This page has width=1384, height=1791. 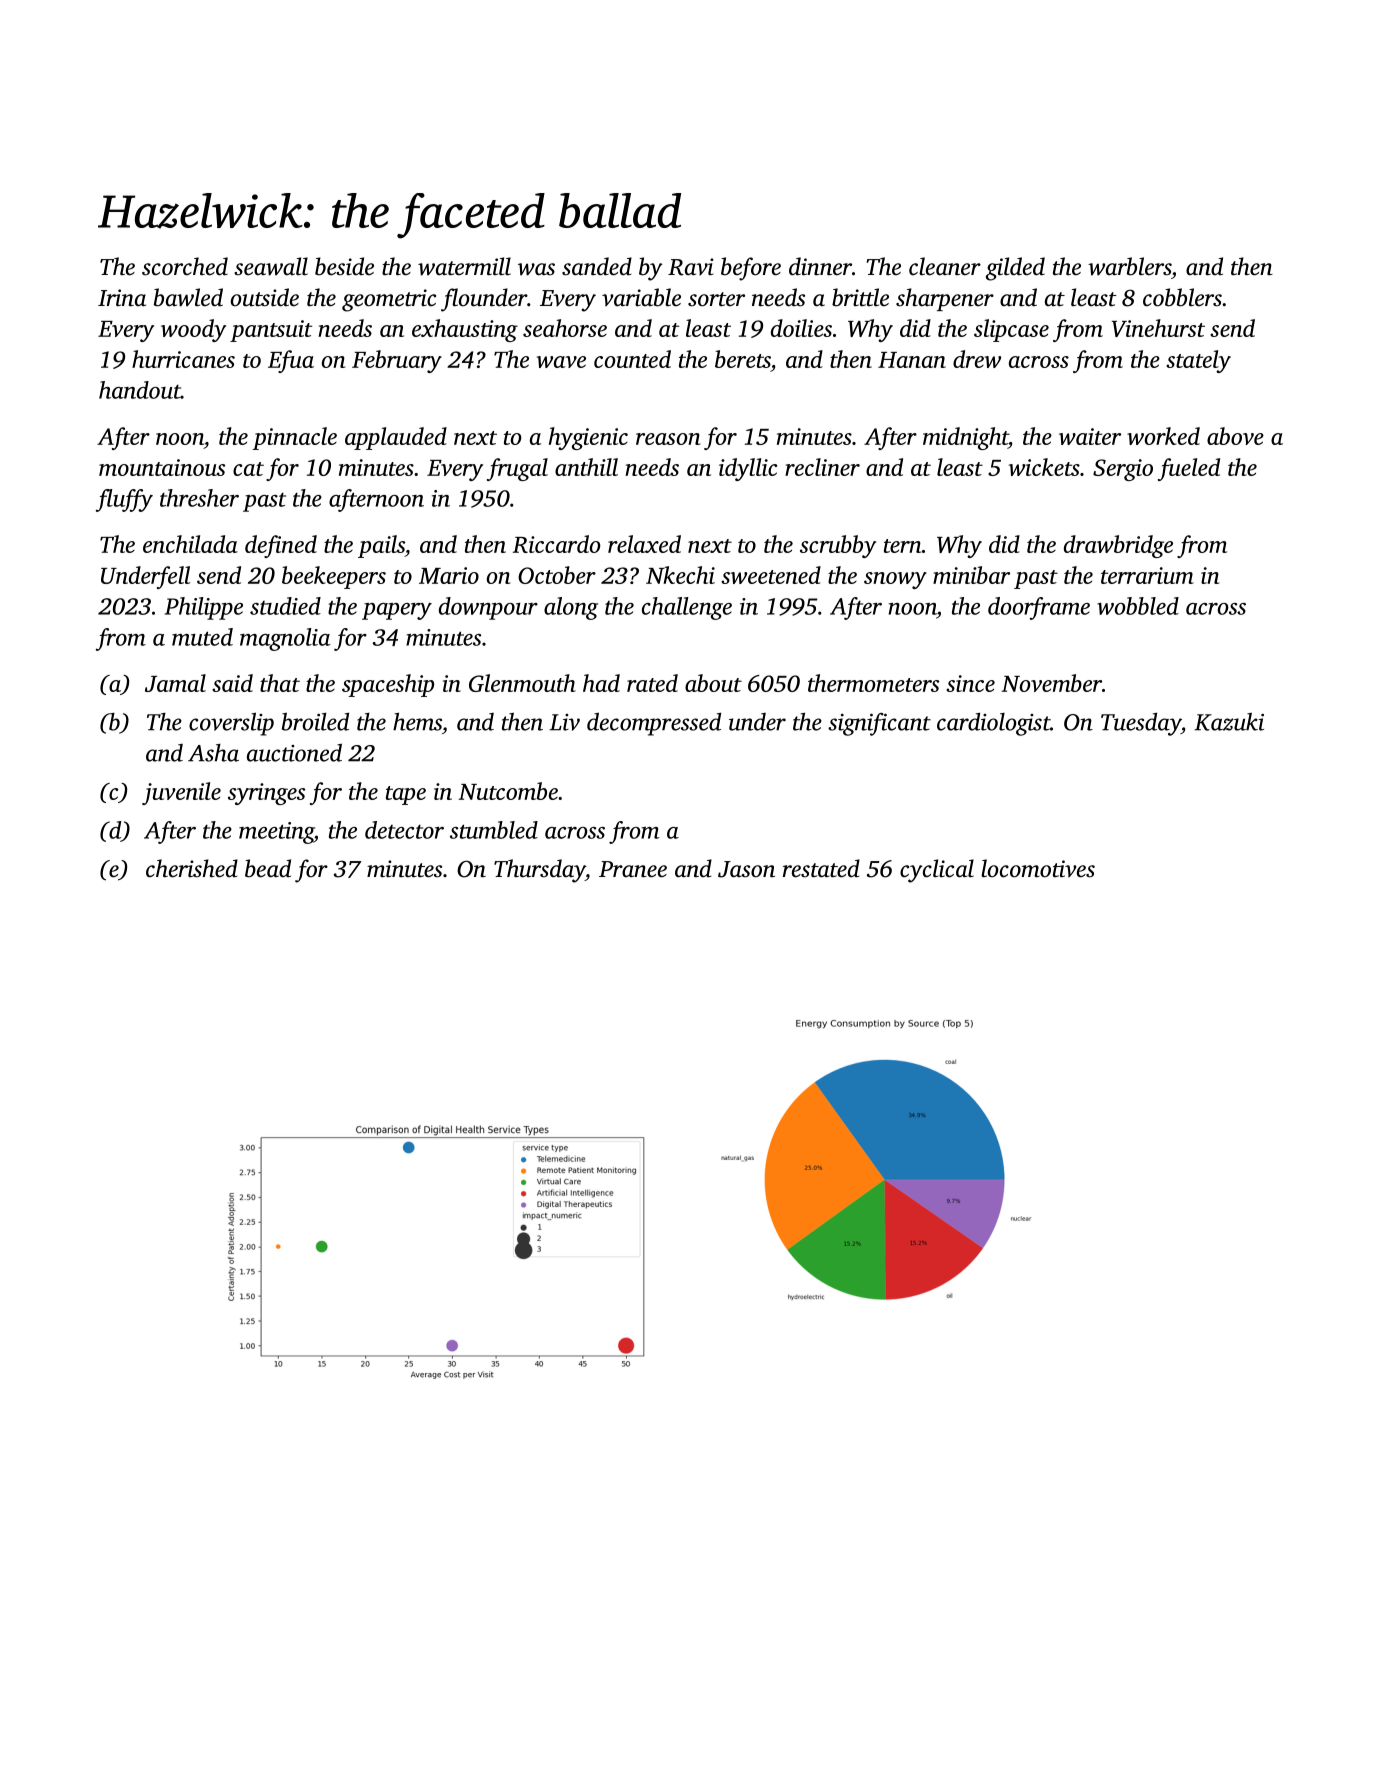 I want to click on cardiologist, so click(x=993, y=724).
